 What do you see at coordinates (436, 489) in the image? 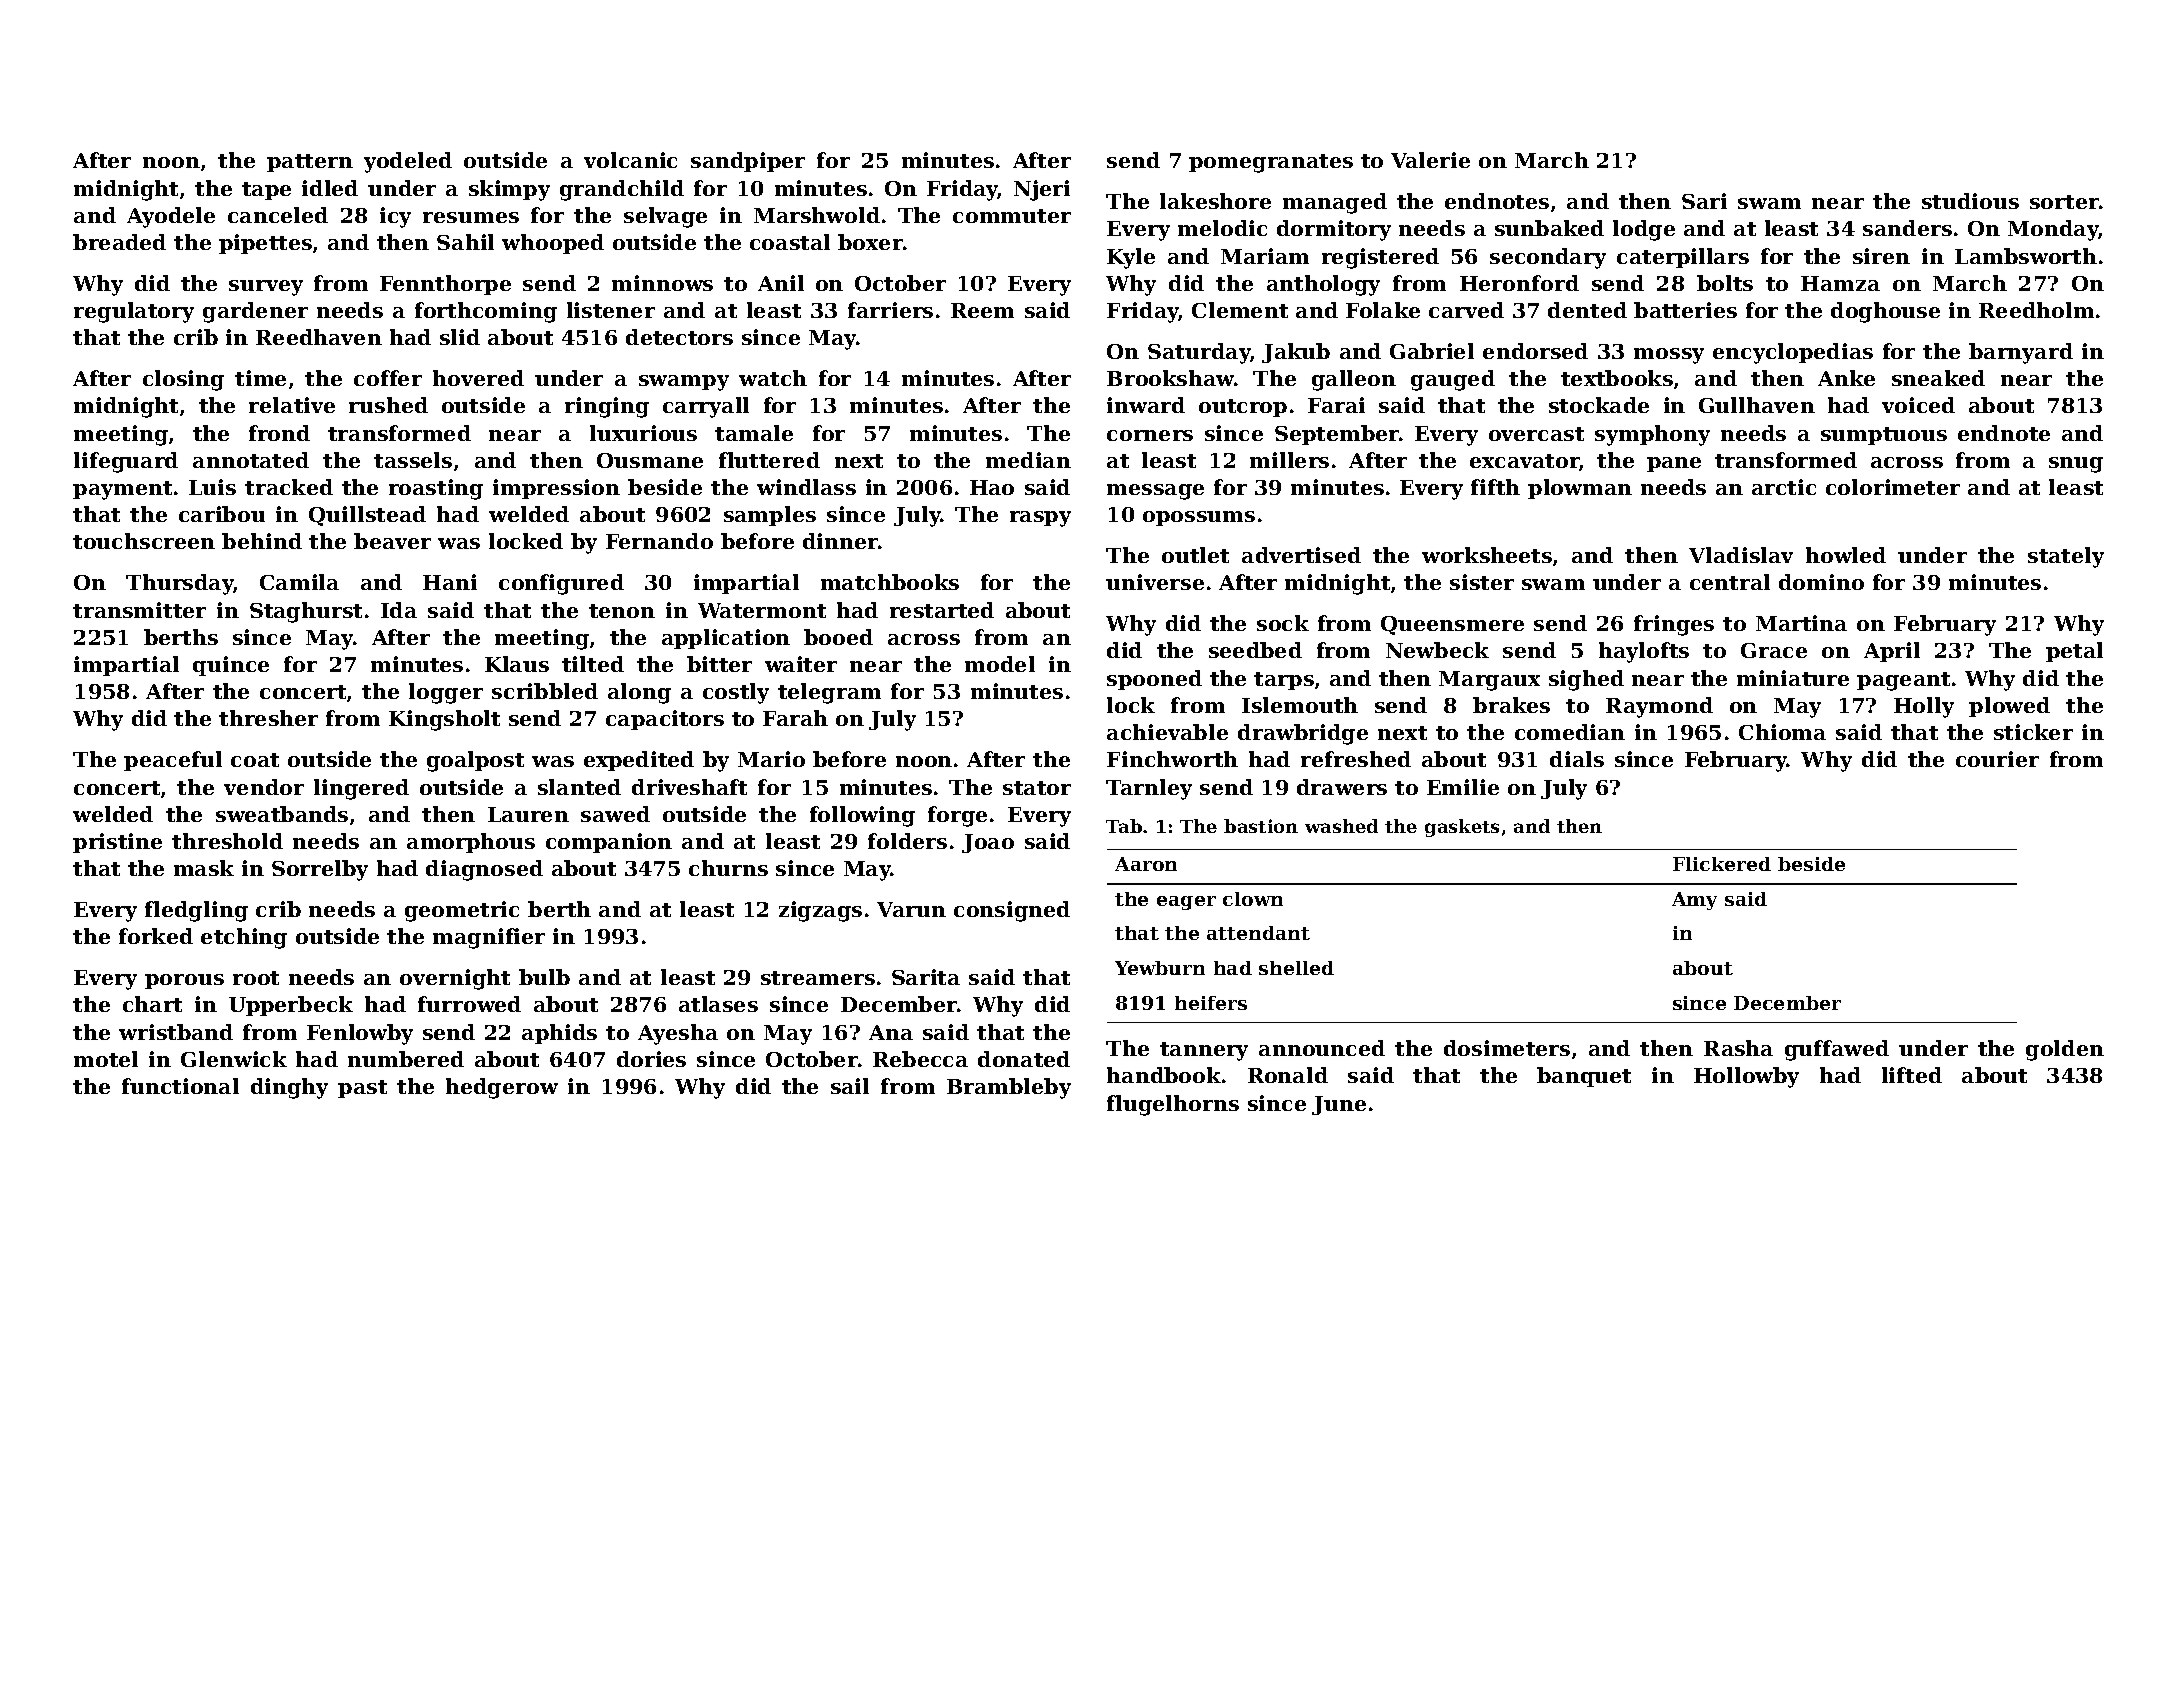
I see `roasting` at bounding box center [436, 489].
